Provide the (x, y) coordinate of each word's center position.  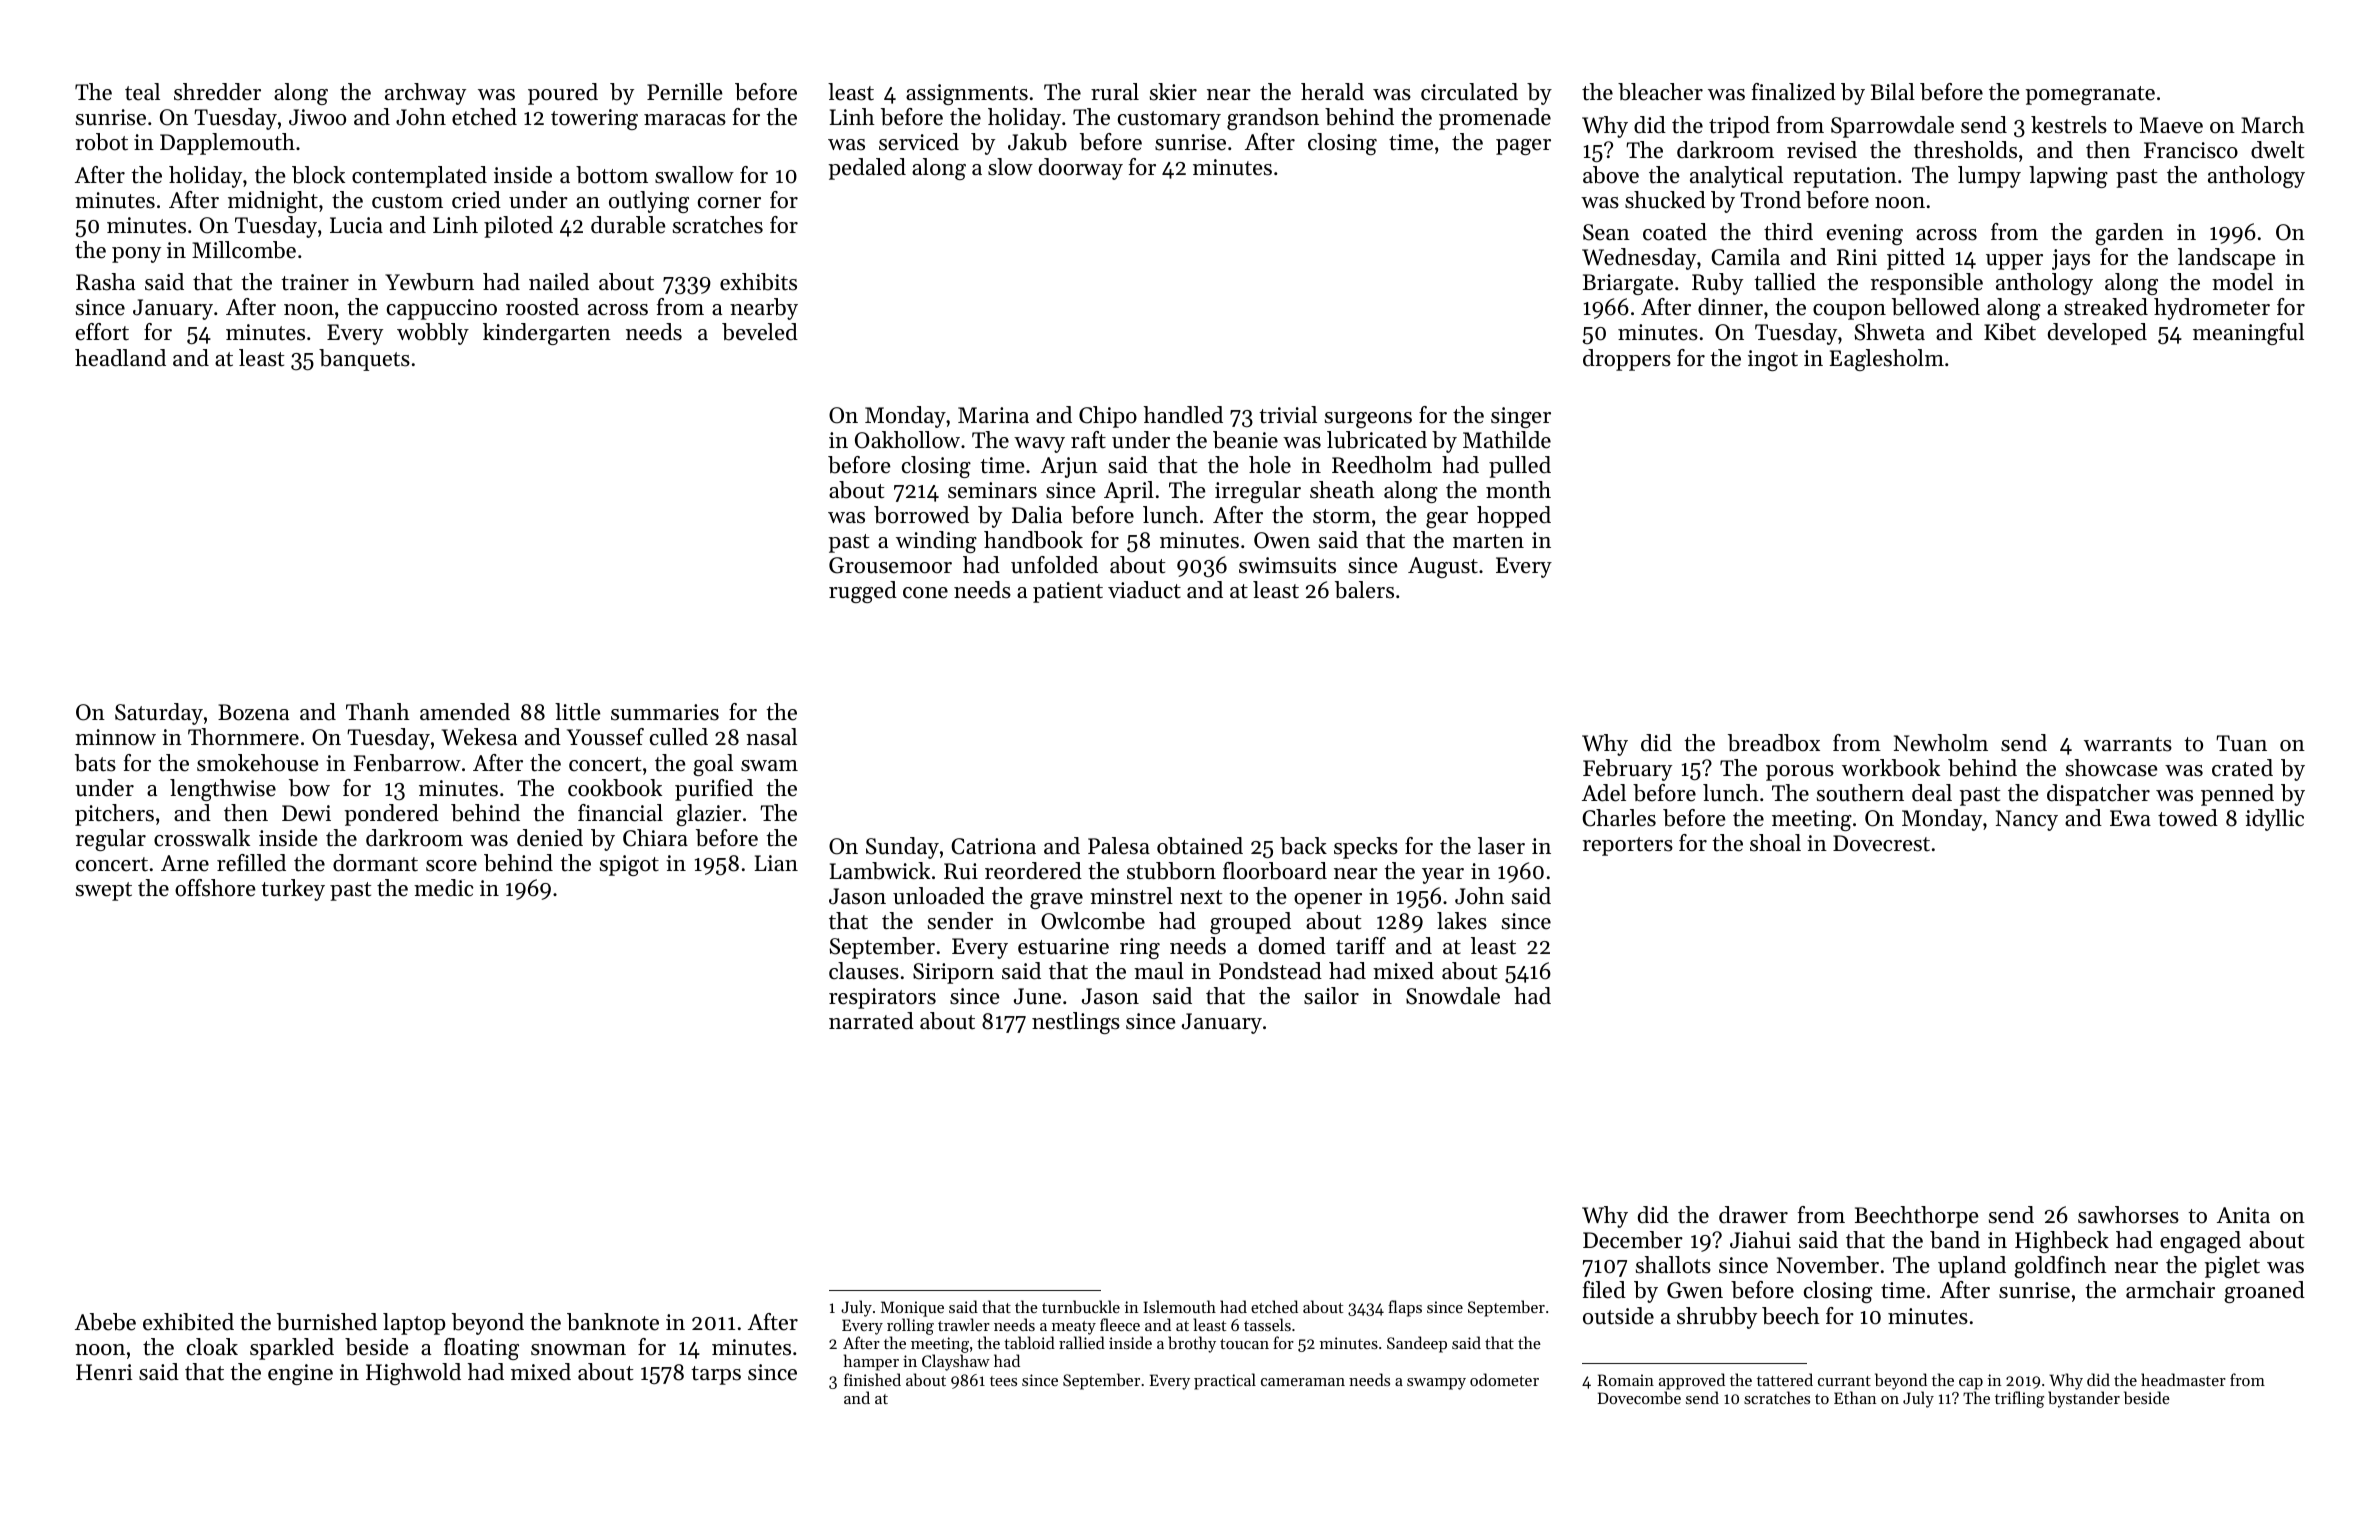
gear (1447, 520)
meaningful (2248, 334)
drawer (1753, 1215)
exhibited (188, 1322)
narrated (871, 1021)
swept (104, 891)
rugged (863, 592)
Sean (1606, 232)
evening (1865, 234)
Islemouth (1179, 1306)
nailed (559, 282)
